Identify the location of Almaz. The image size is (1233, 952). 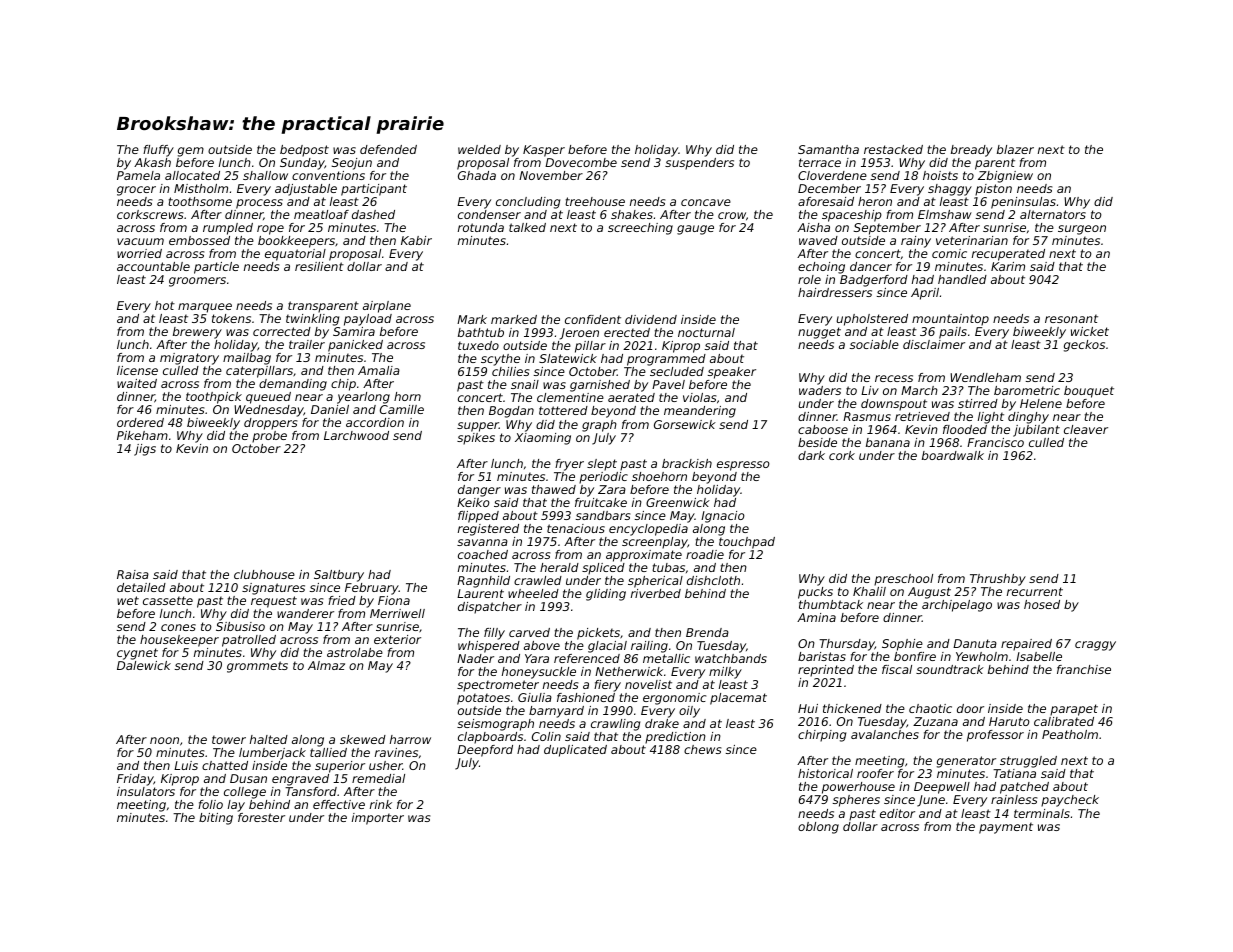
(326, 665).
